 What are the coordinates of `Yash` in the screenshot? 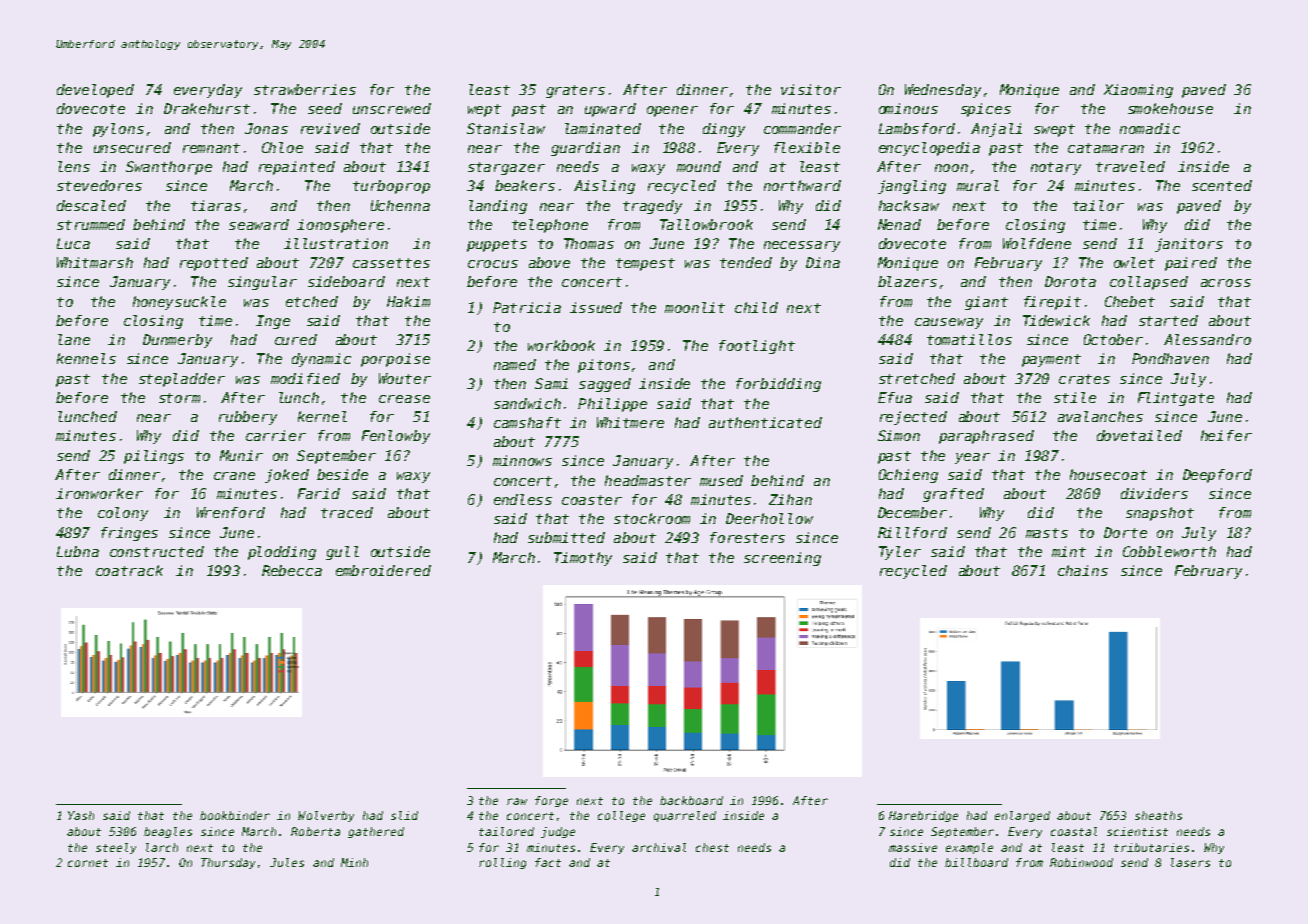 It's located at (81, 815).
